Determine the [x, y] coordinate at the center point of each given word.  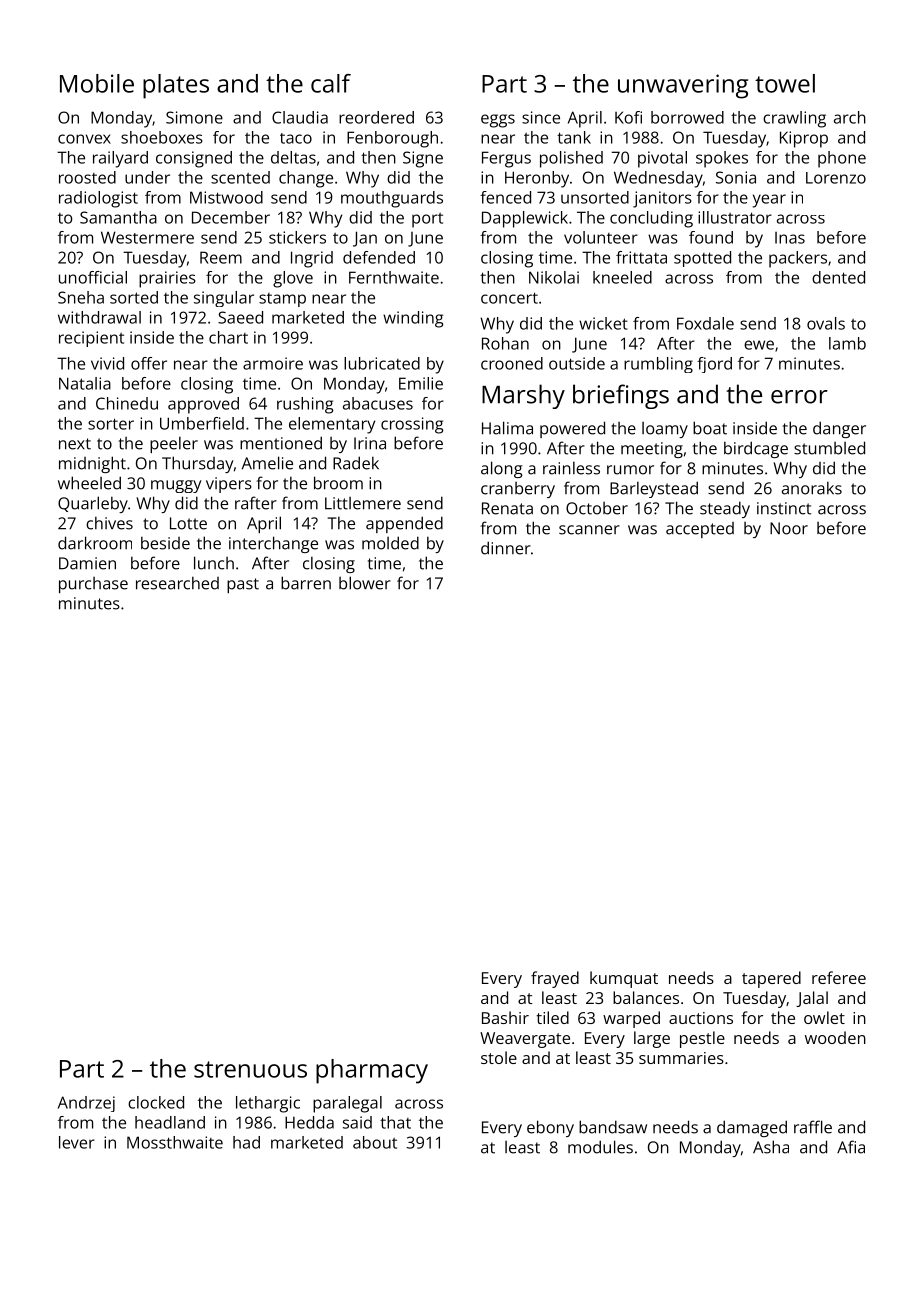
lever [77, 1142]
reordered [376, 117]
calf [331, 83]
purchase [93, 585]
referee [839, 977]
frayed [555, 979]
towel [785, 83]
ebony [550, 1128]
